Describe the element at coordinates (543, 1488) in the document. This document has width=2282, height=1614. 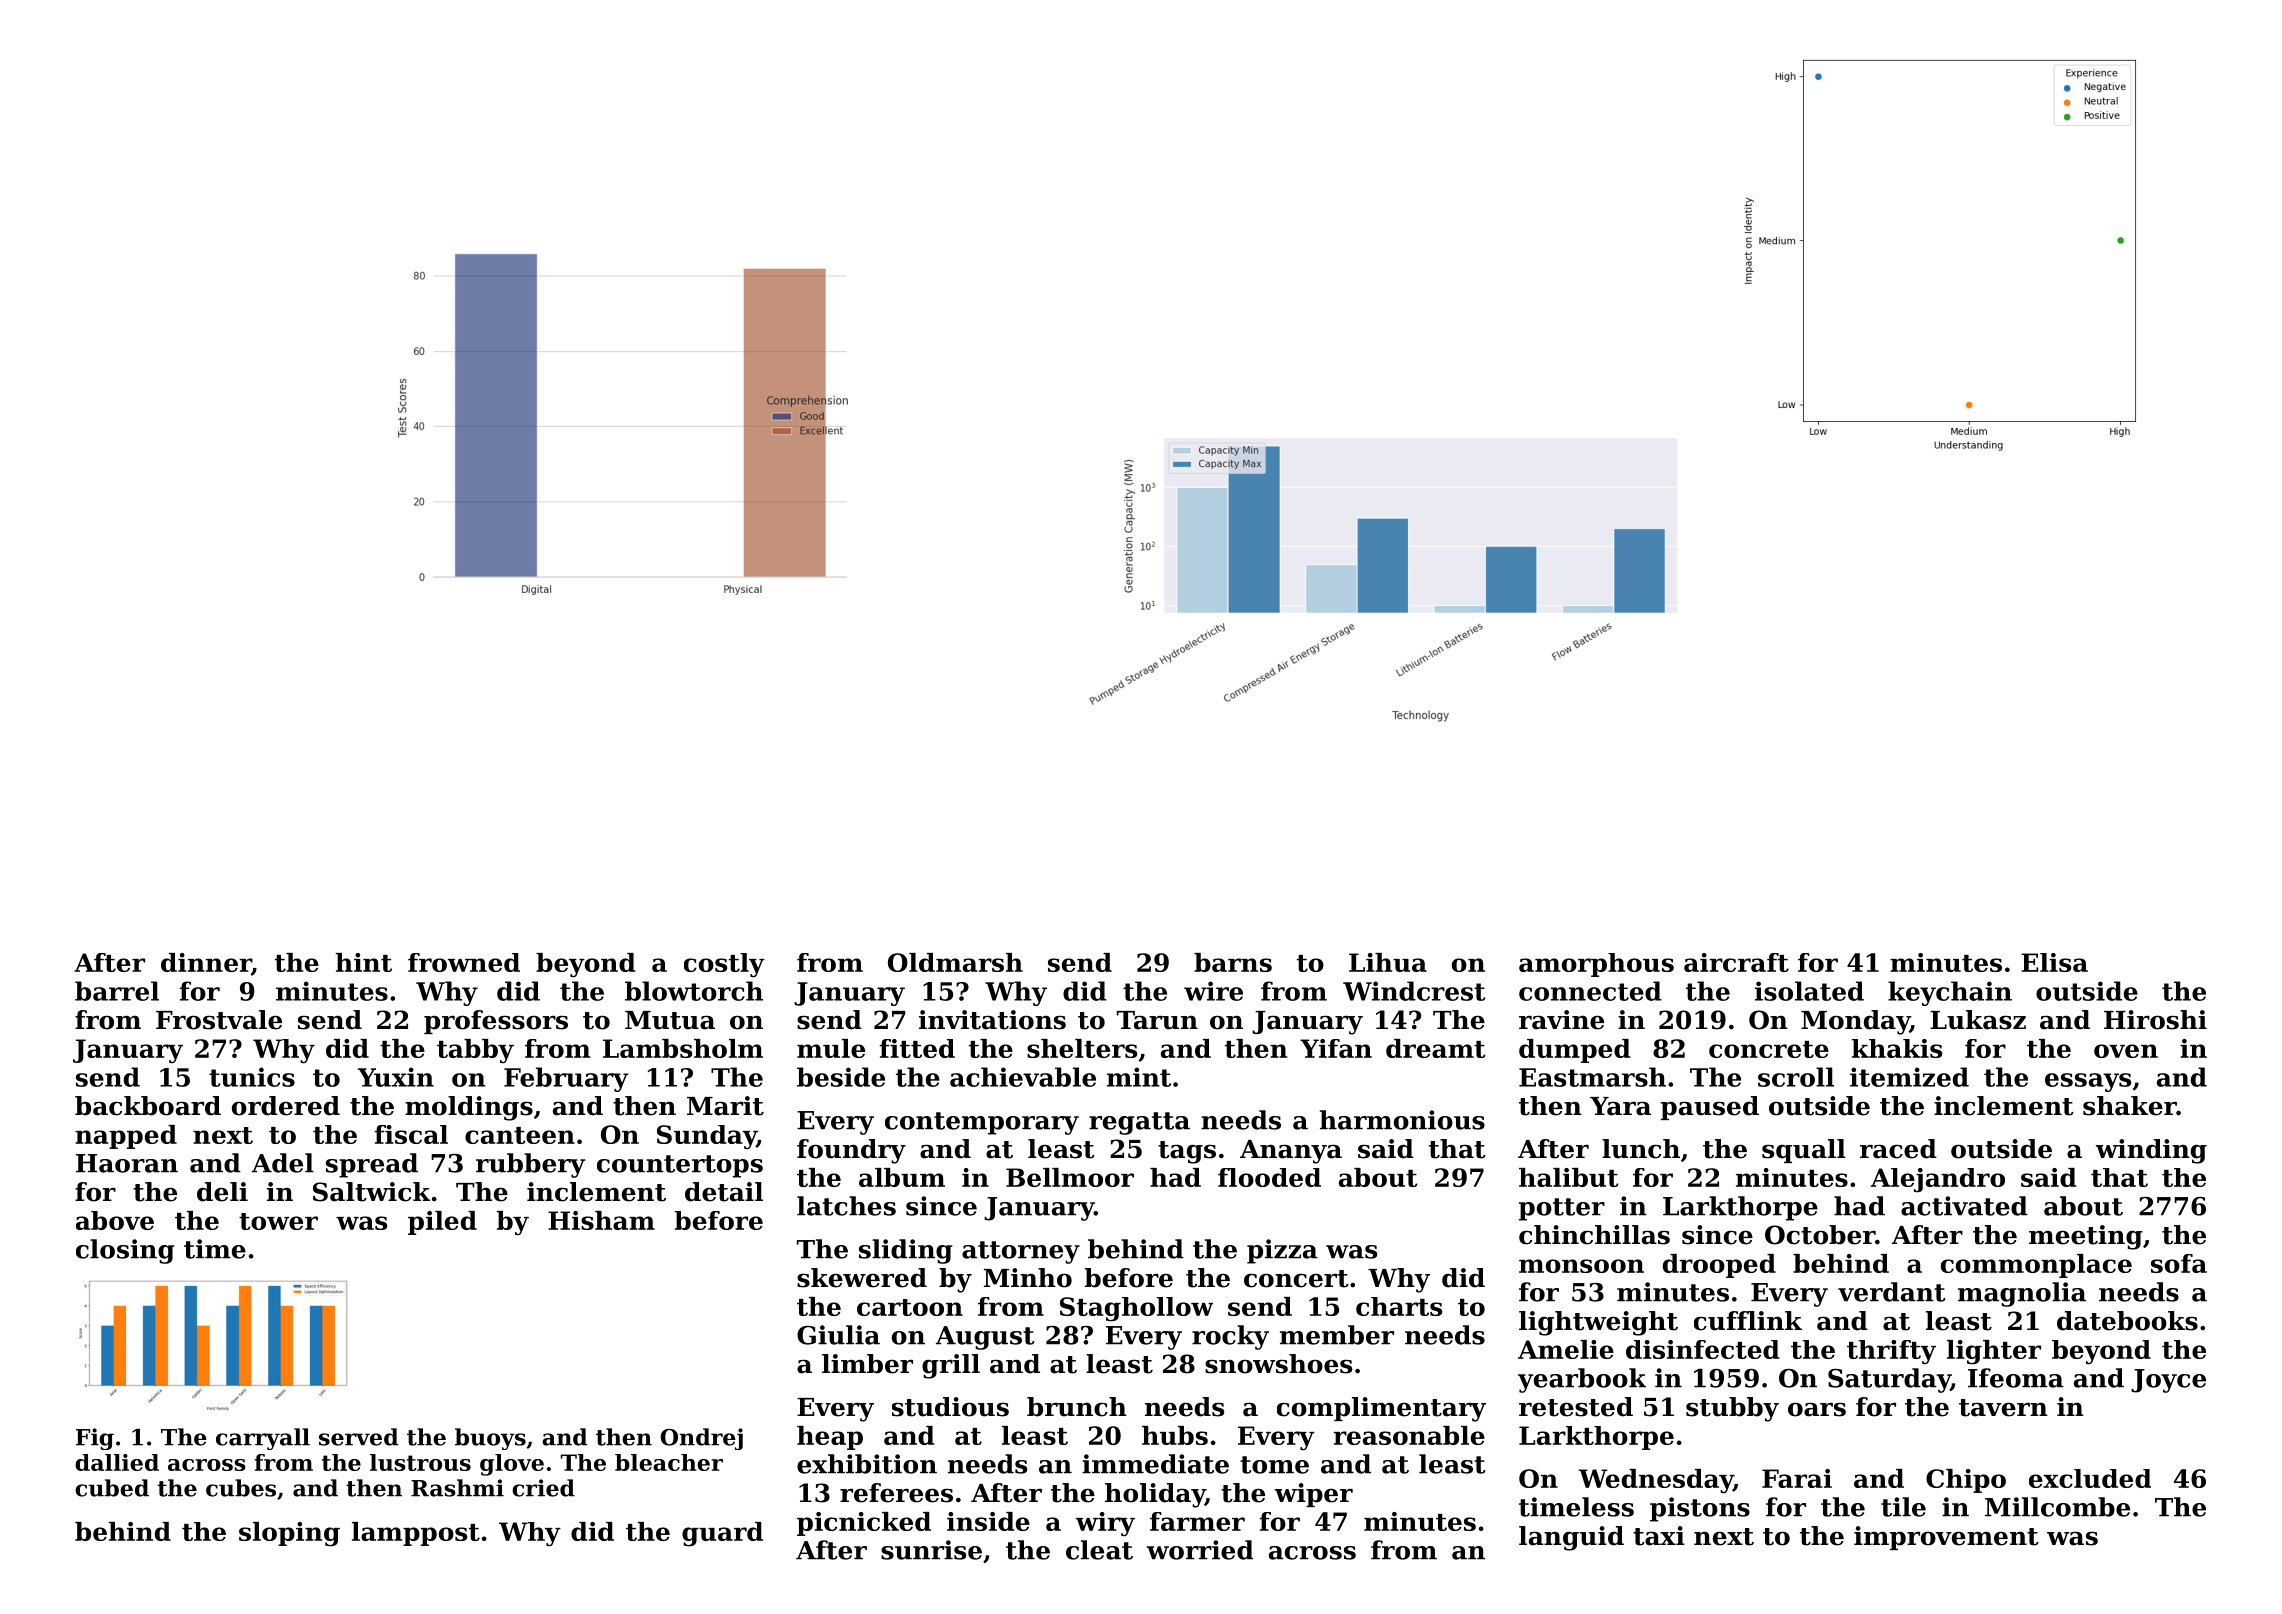
I see `cried` at that location.
